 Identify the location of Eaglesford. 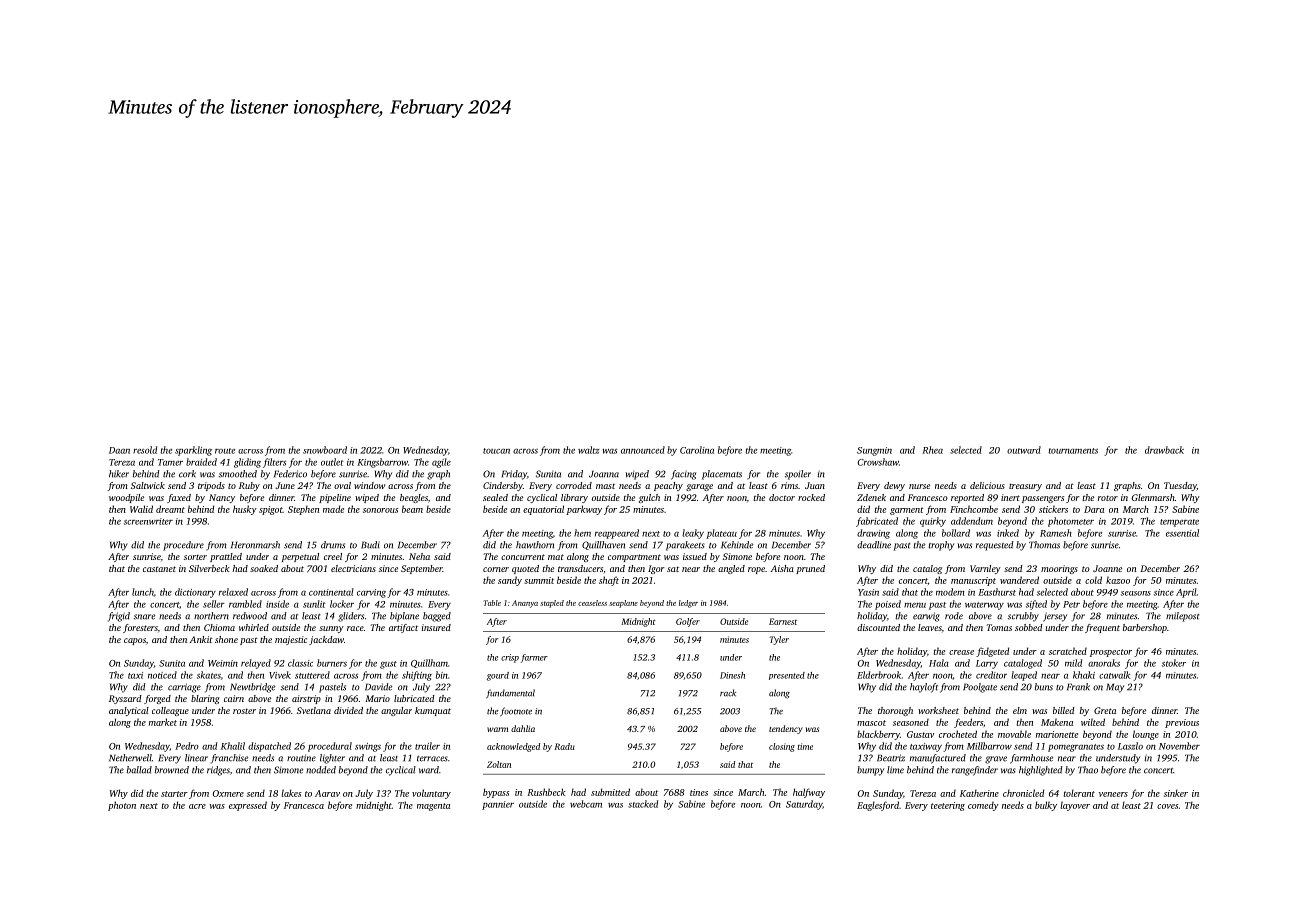
(878, 806).
